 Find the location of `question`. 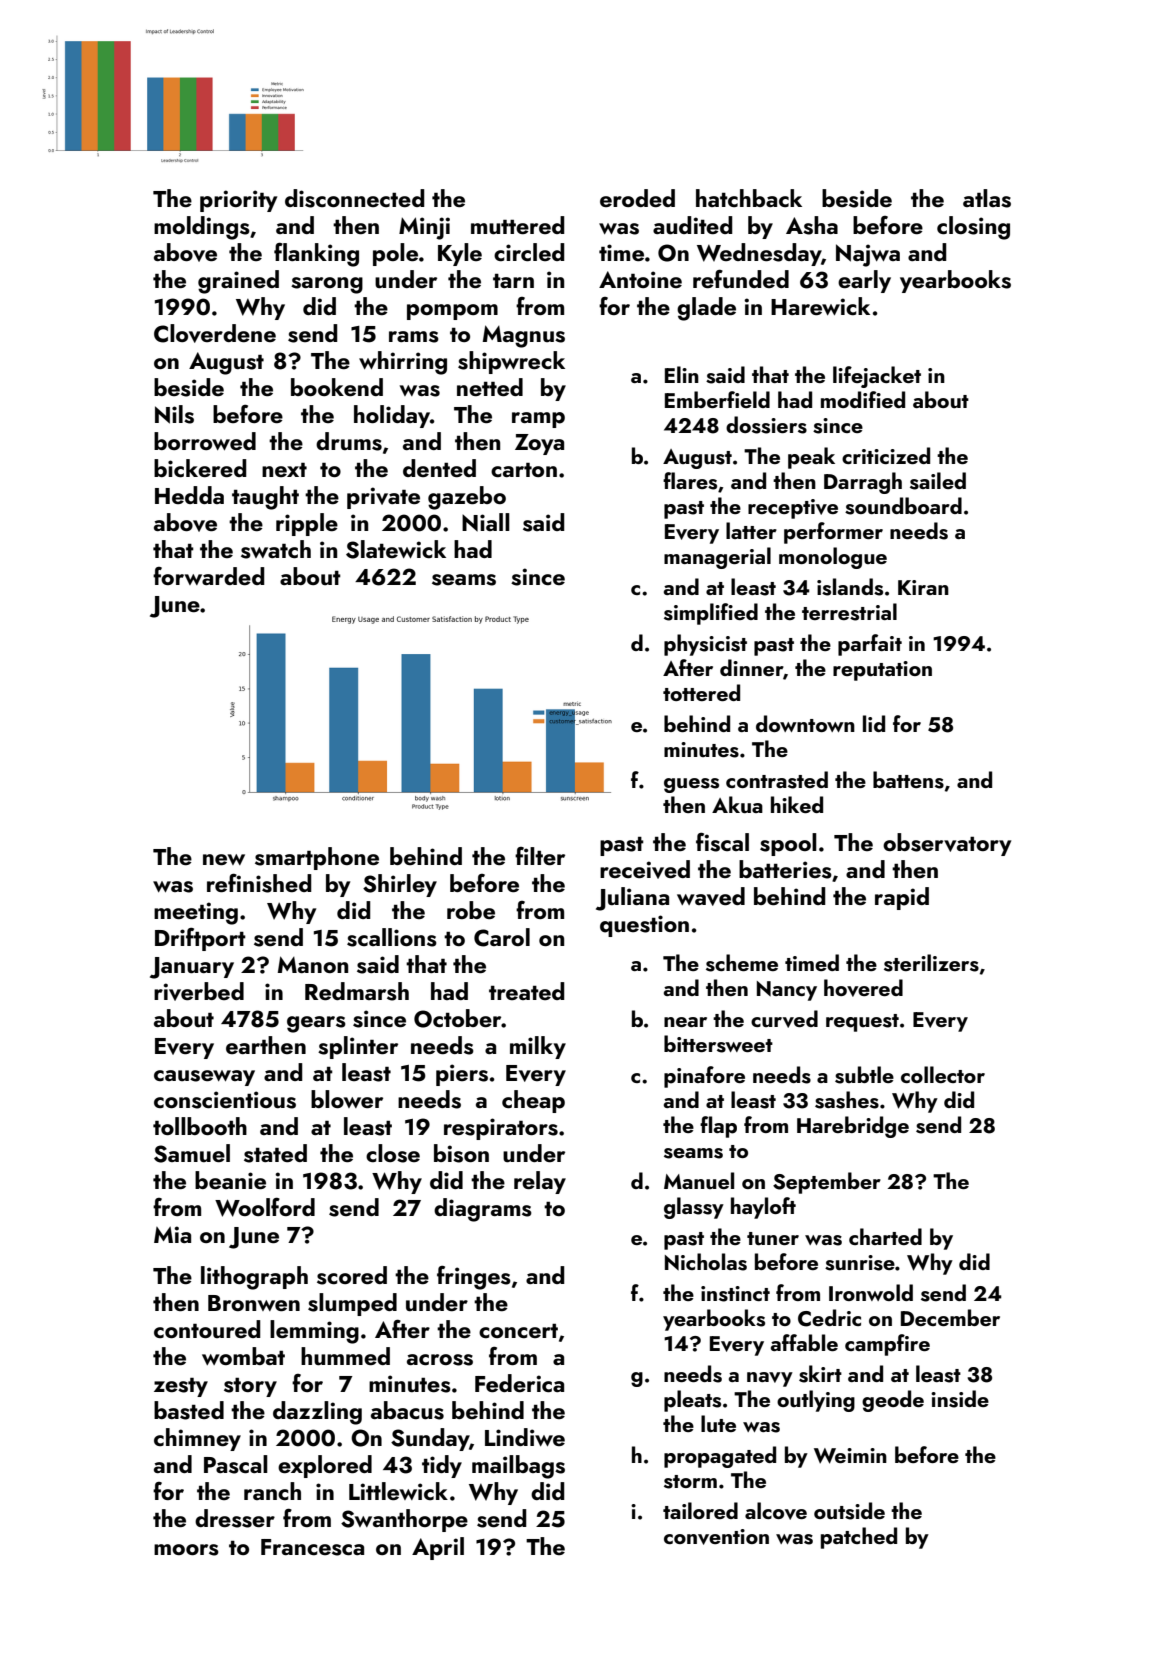

question is located at coordinates (644, 926).
